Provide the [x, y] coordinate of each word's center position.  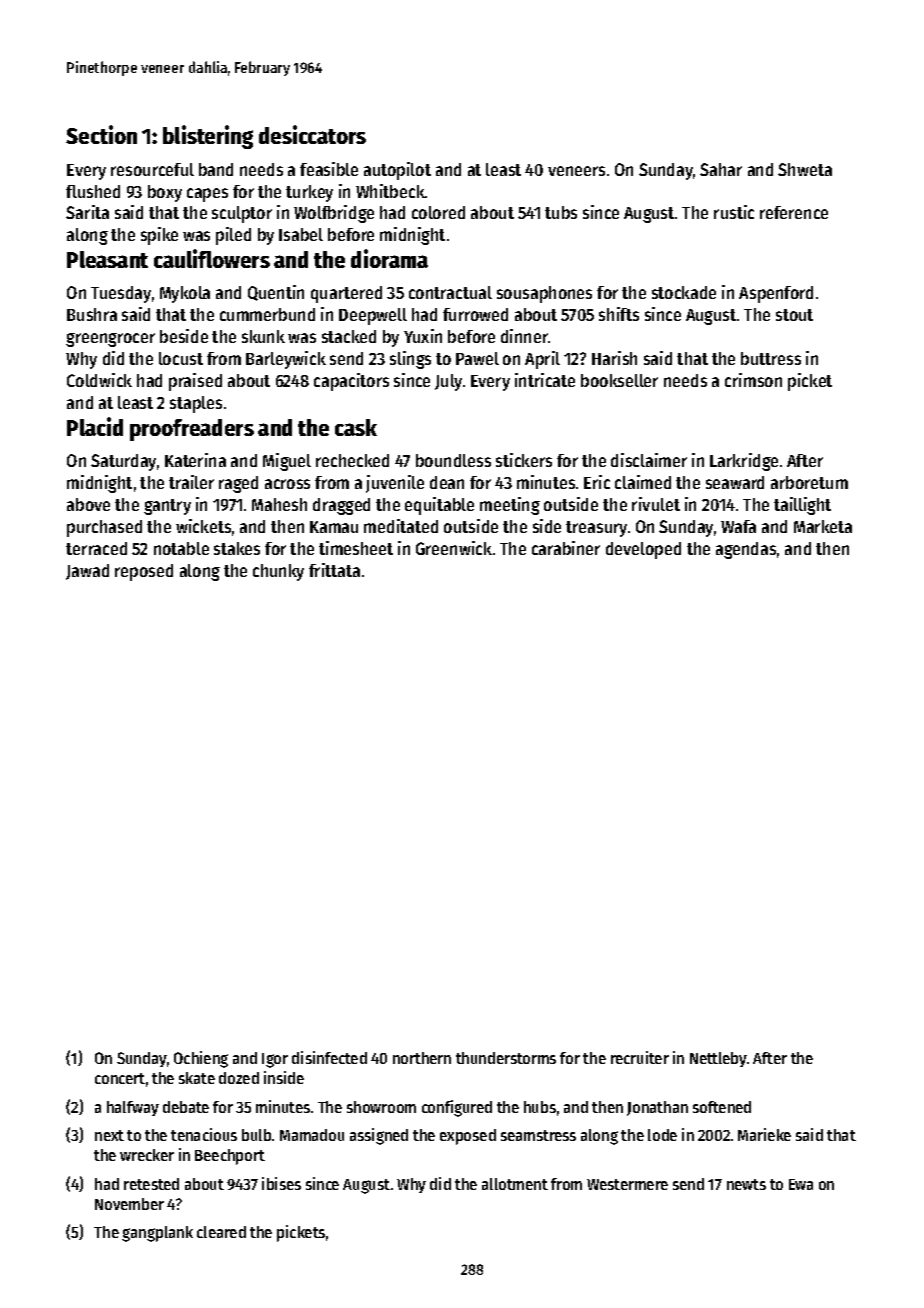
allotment [515, 1184]
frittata [334, 570]
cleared [221, 1232]
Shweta [805, 169]
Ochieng [201, 1059]
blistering [208, 137]
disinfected [329, 1057]
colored [438, 212]
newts [746, 1184]
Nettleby [718, 1059]
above [88, 504]
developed [643, 550]
